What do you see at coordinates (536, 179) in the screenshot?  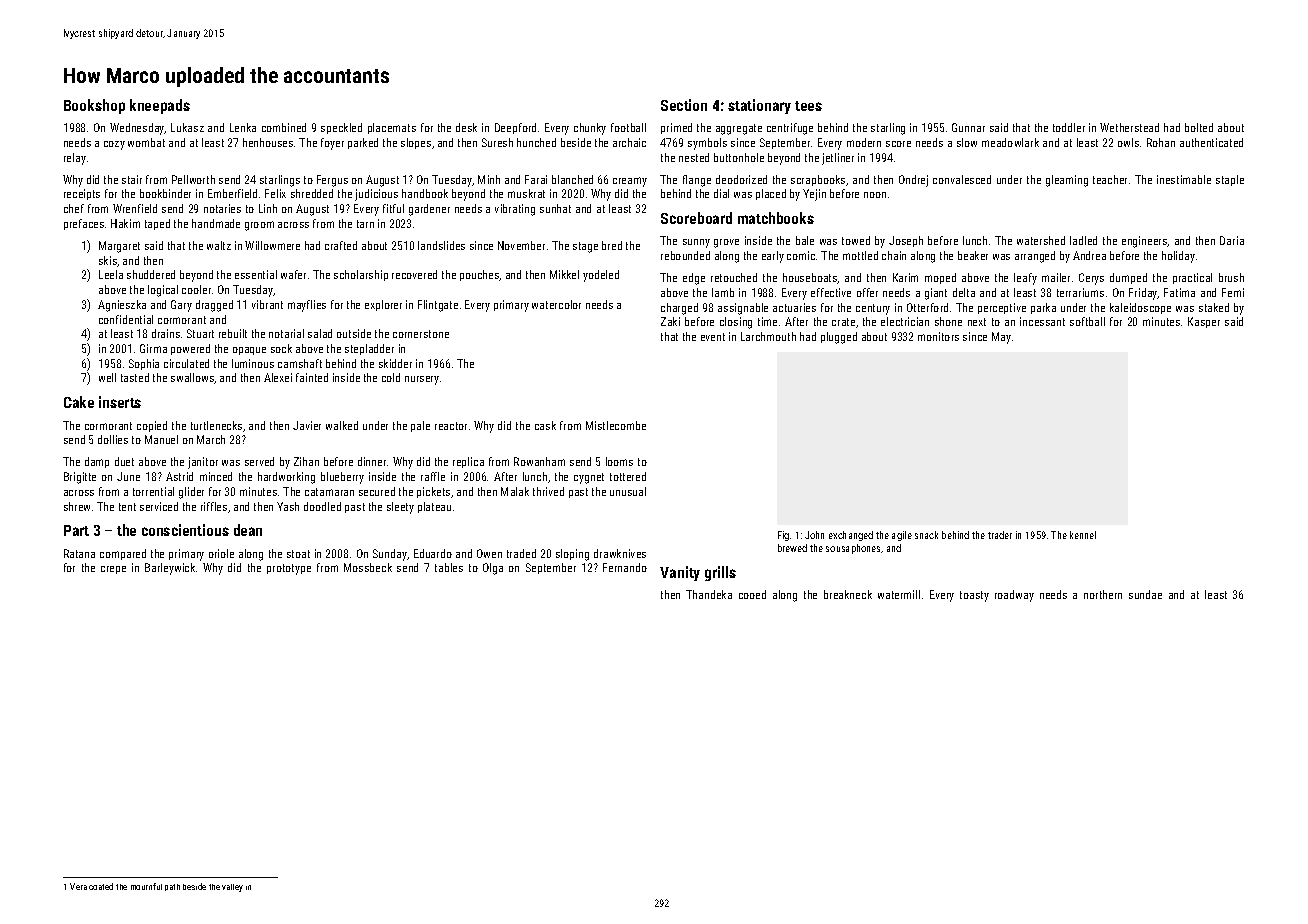 I see `Farai` at bounding box center [536, 179].
